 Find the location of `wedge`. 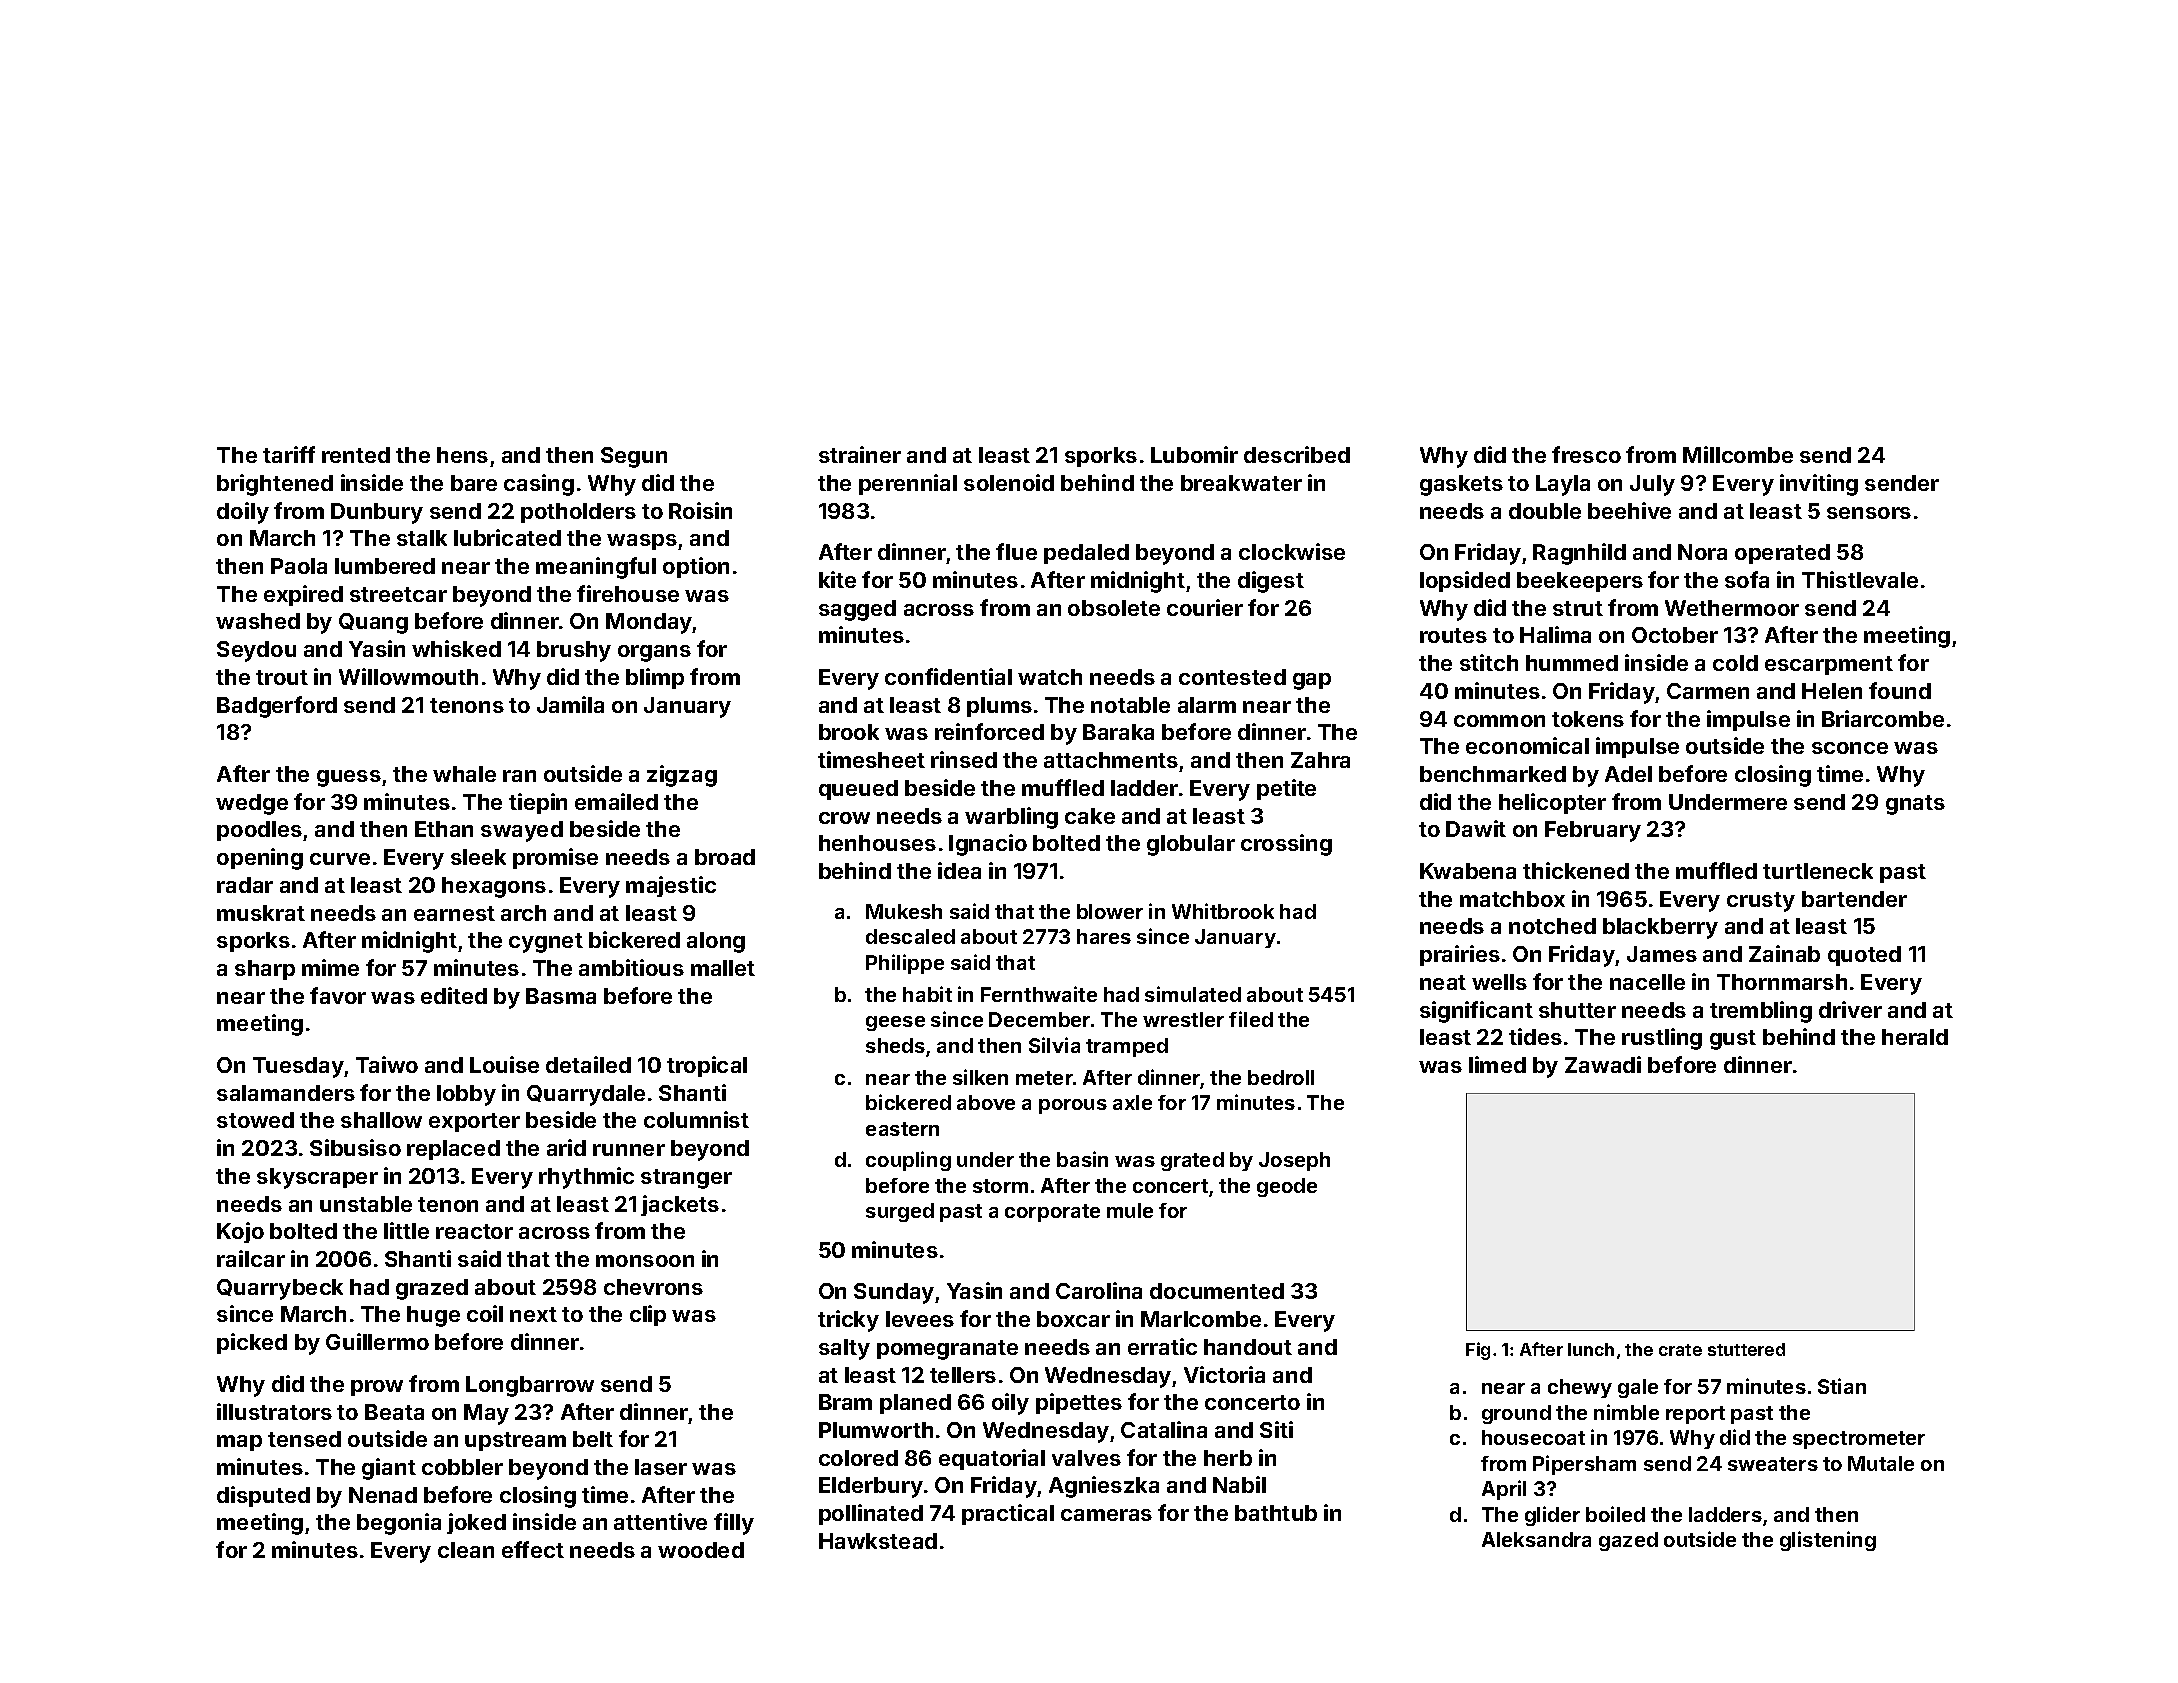

wedge is located at coordinates (252, 804).
